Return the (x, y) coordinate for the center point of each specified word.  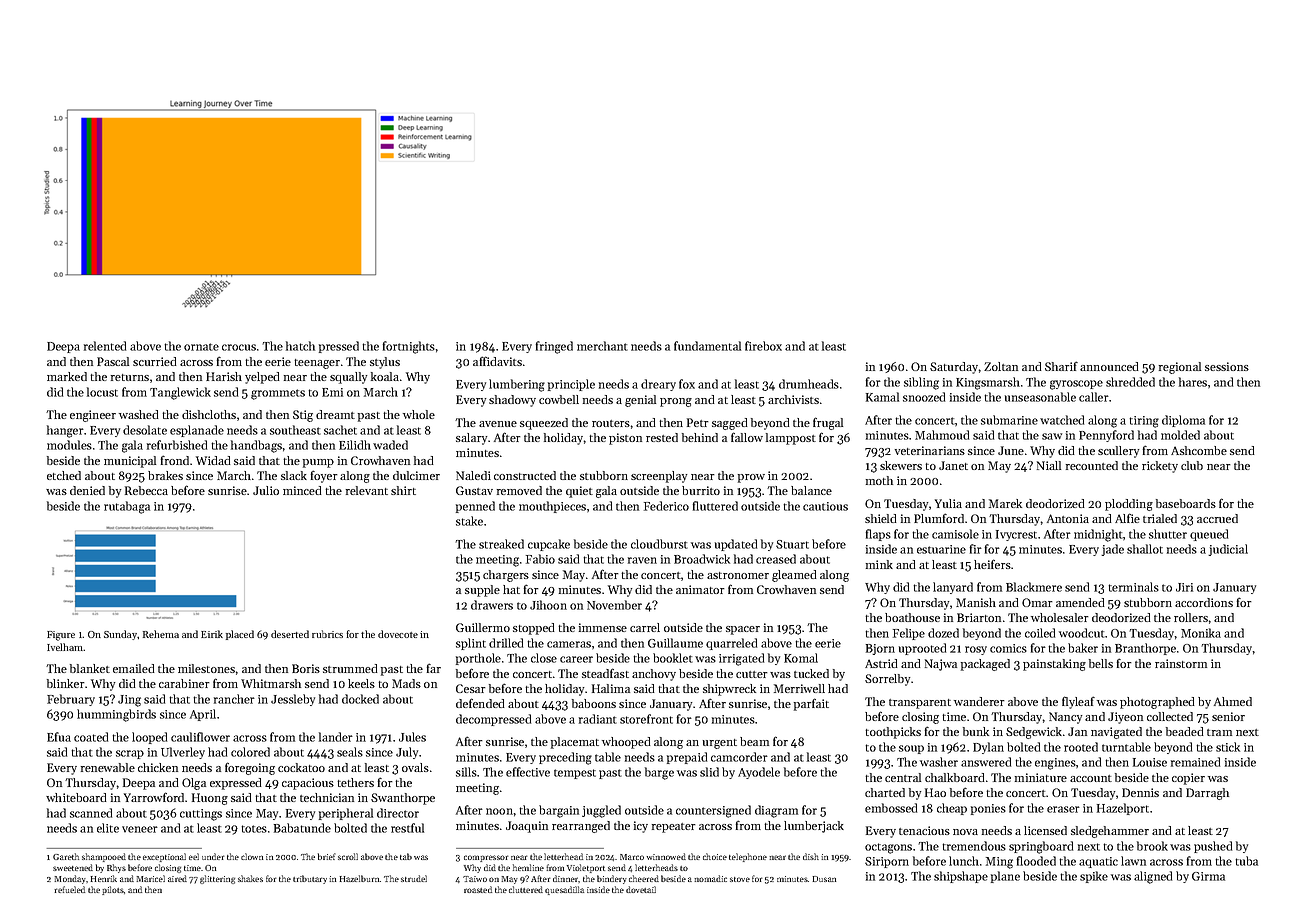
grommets (278, 394)
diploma (1183, 421)
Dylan (988, 748)
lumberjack (814, 827)
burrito (701, 490)
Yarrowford (154, 797)
